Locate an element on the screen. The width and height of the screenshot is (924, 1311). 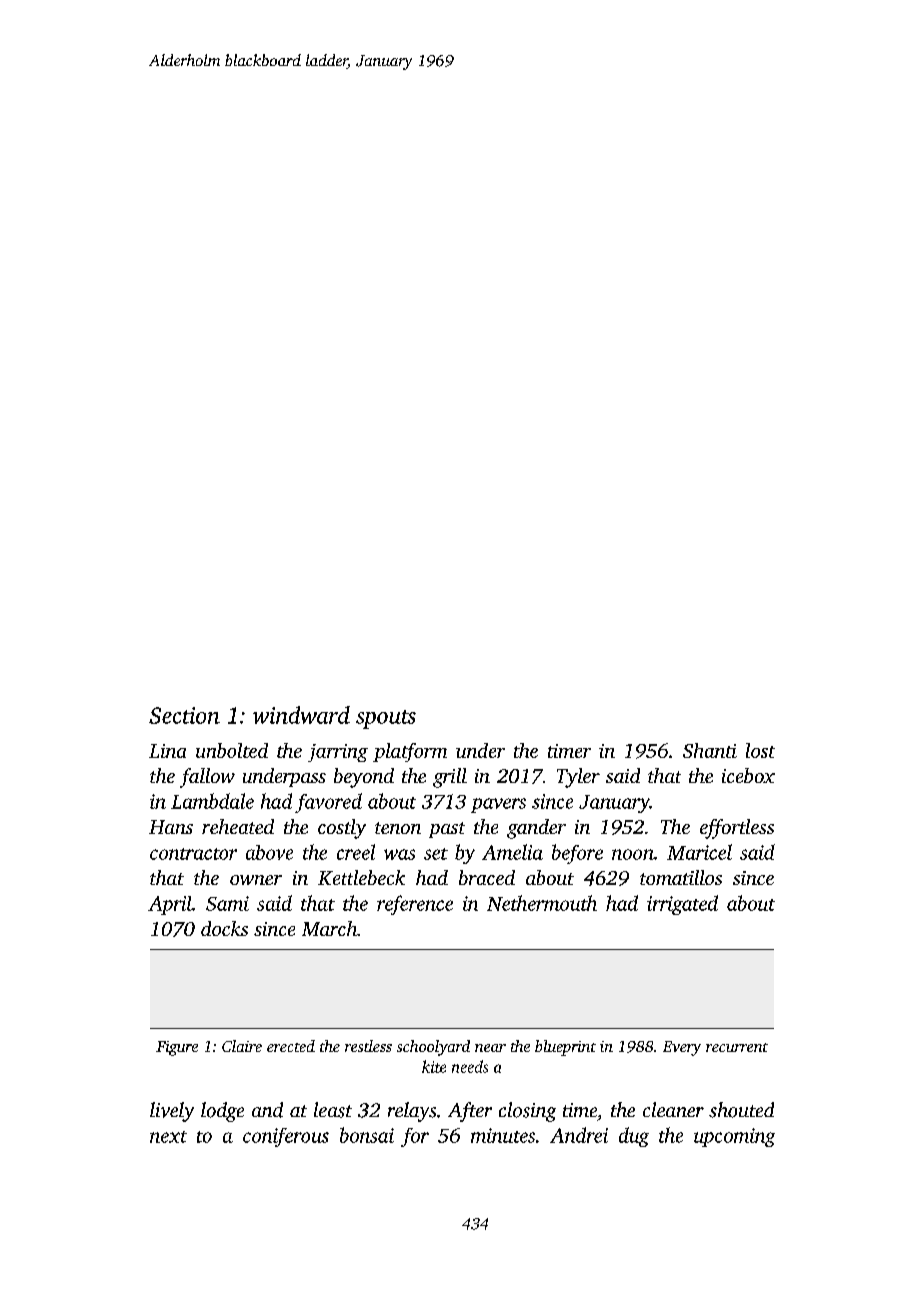
tomatillos is located at coordinates (681, 877).
